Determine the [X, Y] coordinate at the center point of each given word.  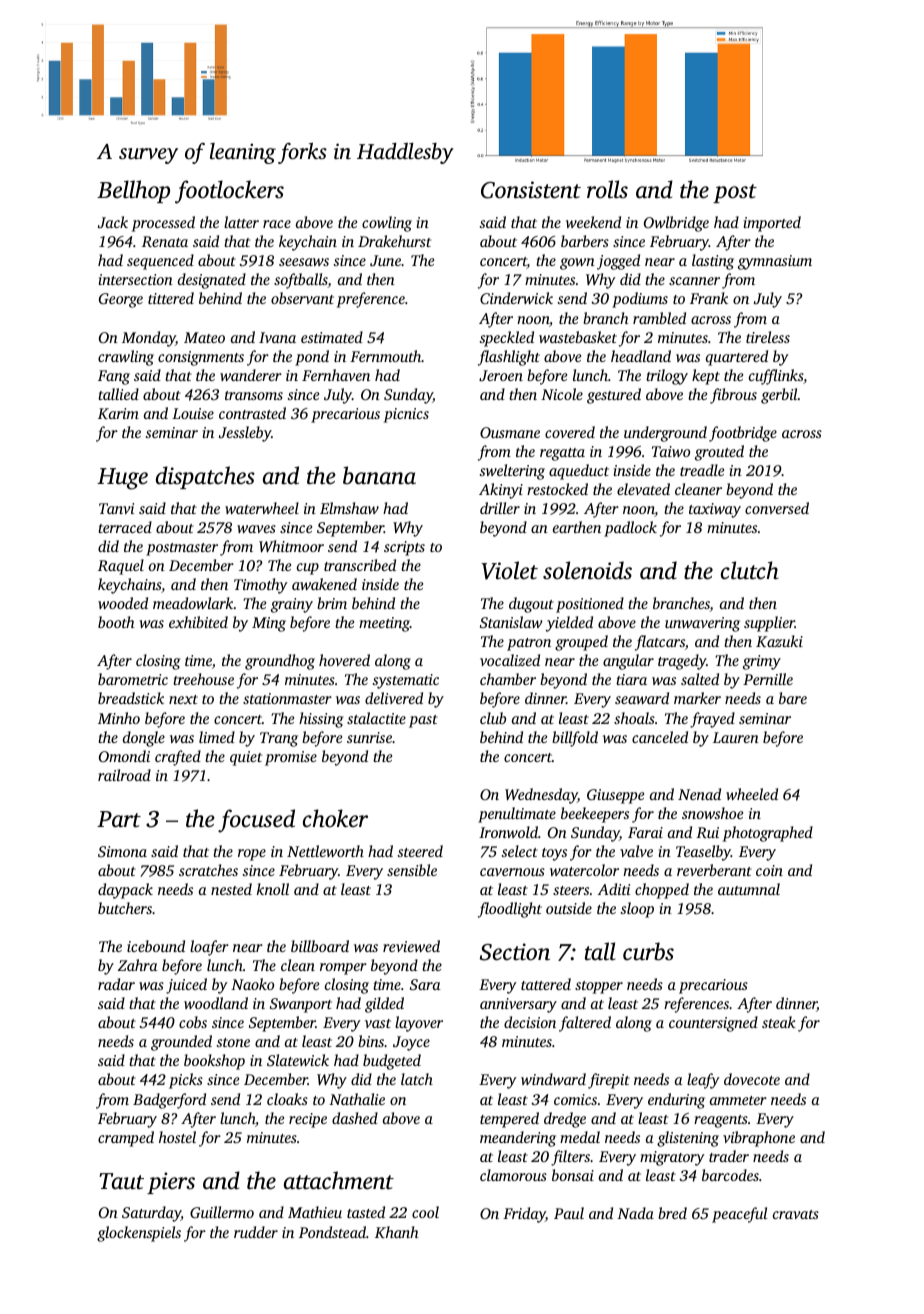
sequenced [160, 262]
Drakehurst [394, 241]
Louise [193, 413]
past [423, 721]
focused [256, 821]
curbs [648, 951]
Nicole [562, 394]
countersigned [713, 1024]
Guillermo [222, 1212]
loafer [209, 948]
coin [769, 870]
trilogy [667, 377]
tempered [509, 1120]
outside [569, 908]
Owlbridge [676, 224]
